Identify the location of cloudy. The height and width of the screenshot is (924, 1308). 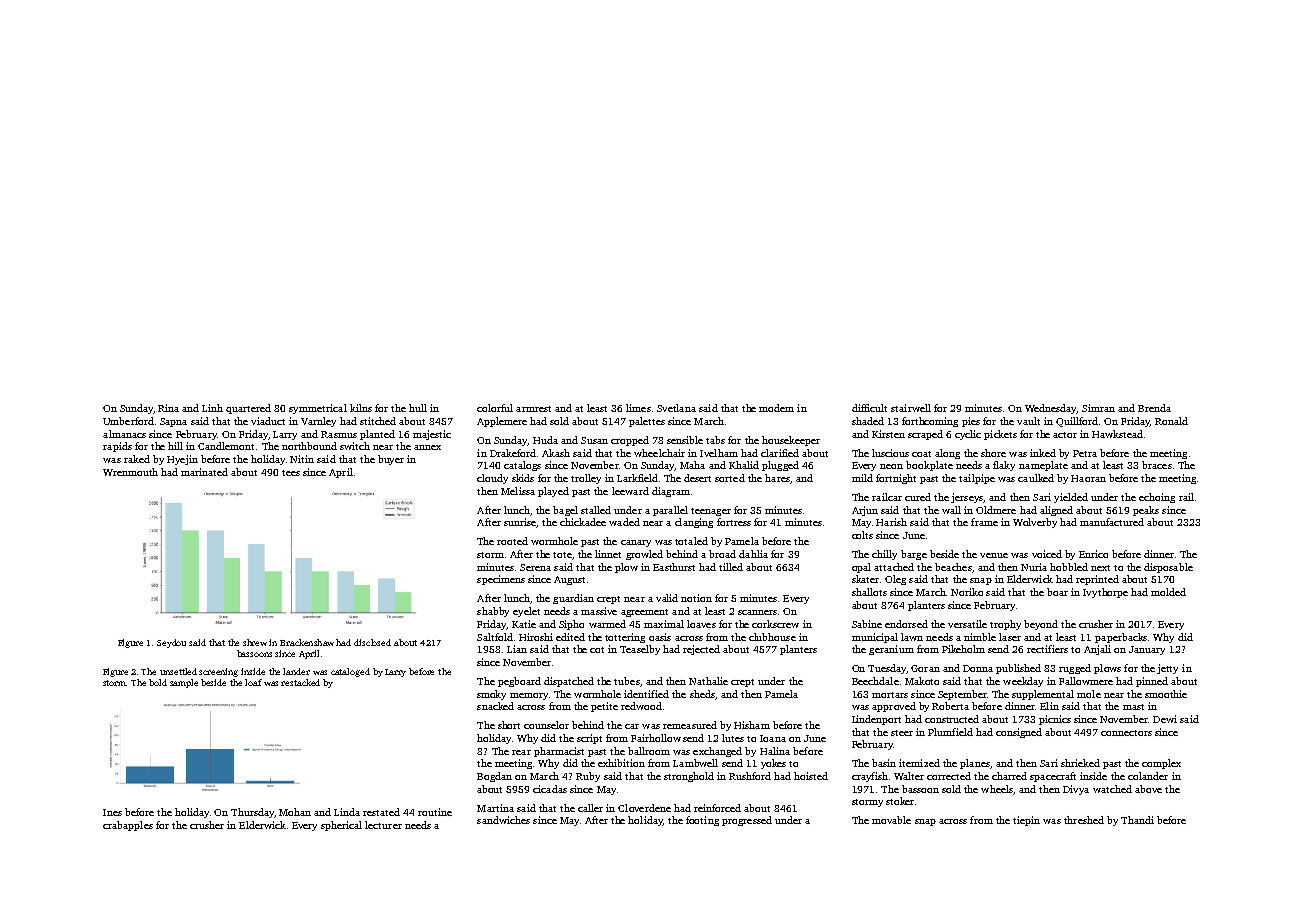
(492, 479).
